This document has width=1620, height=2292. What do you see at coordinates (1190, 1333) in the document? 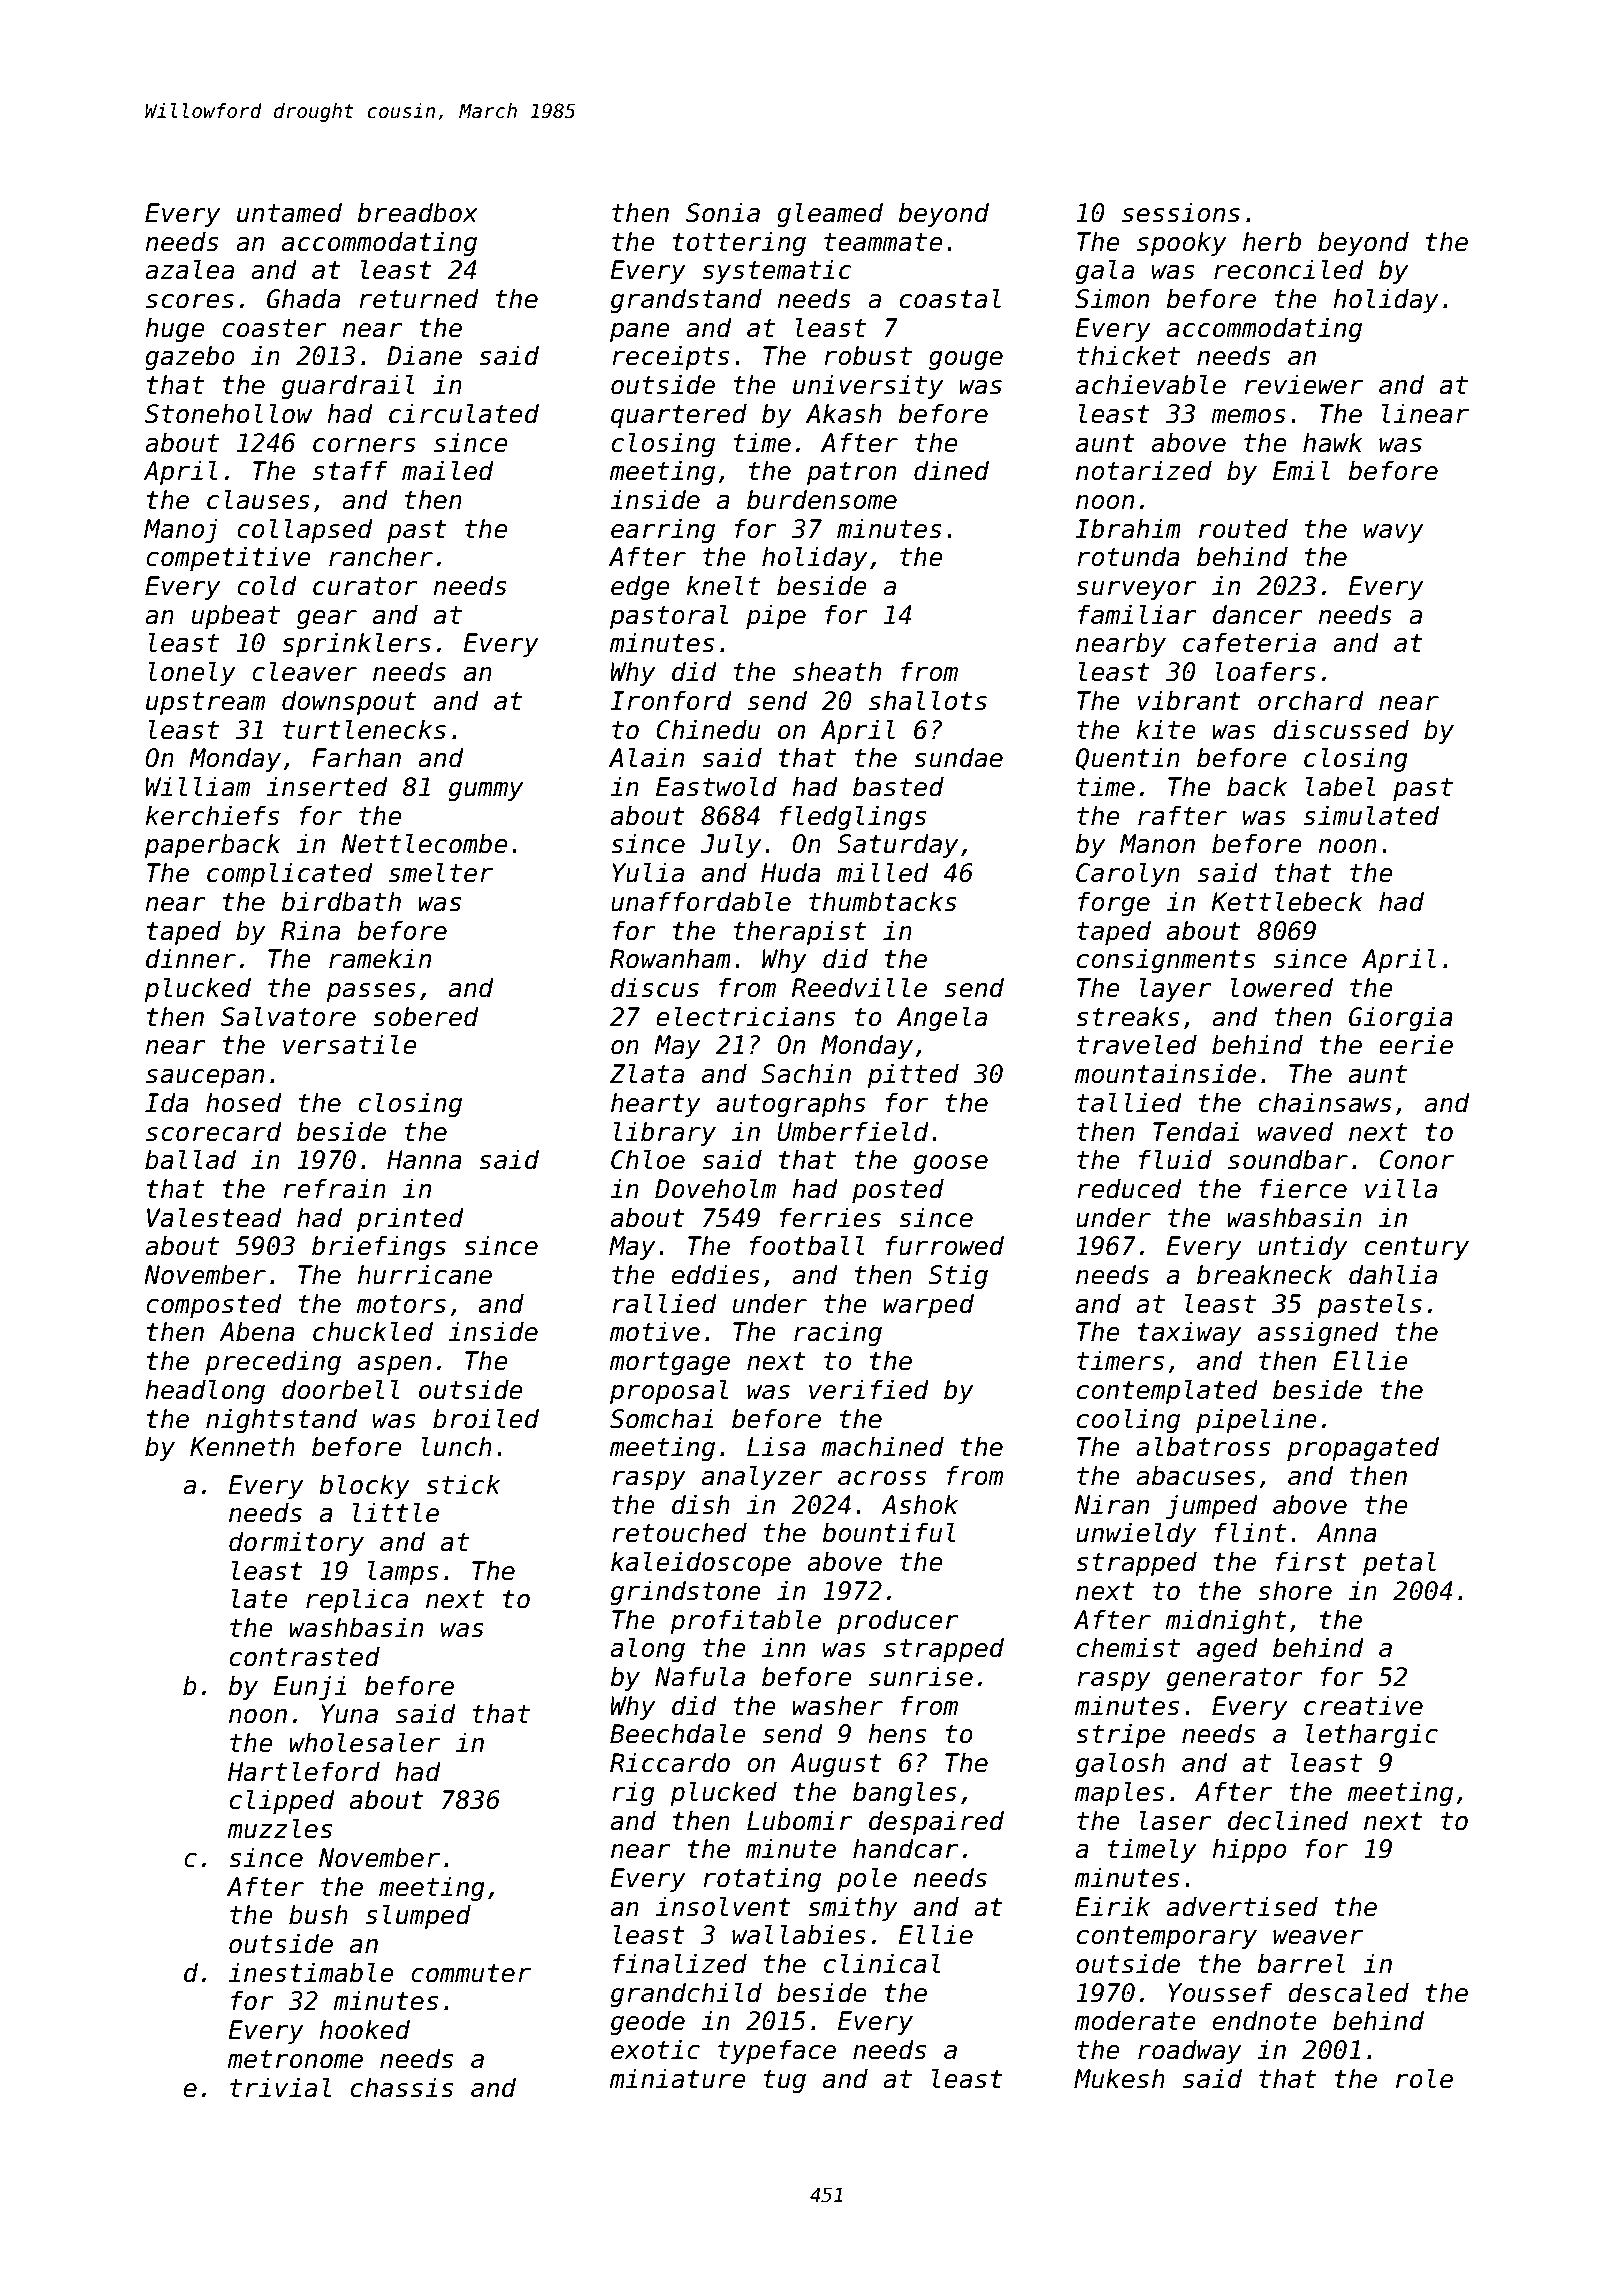
I see `taxiway` at bounding box center [1190, 1333].
